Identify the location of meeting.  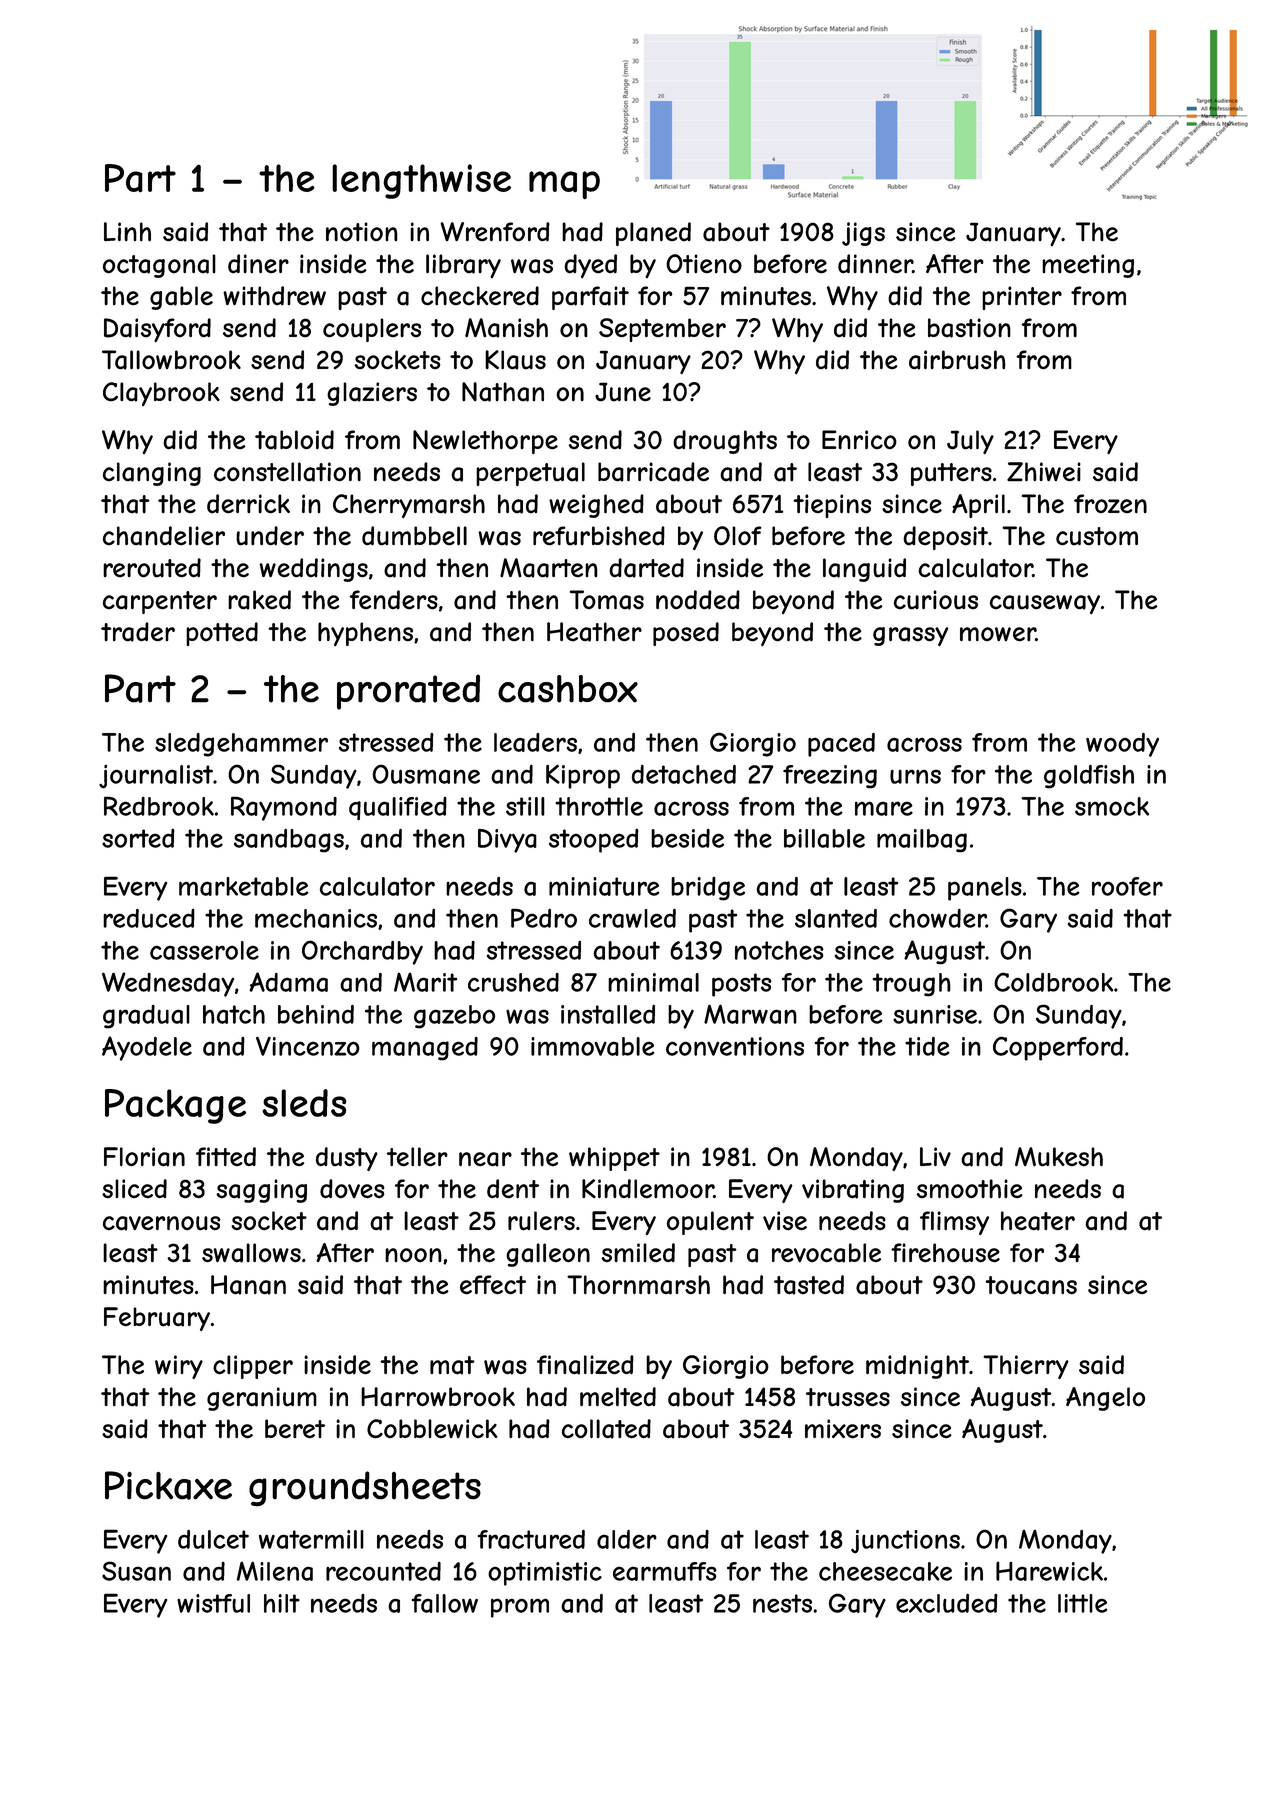
(1088, 266).
